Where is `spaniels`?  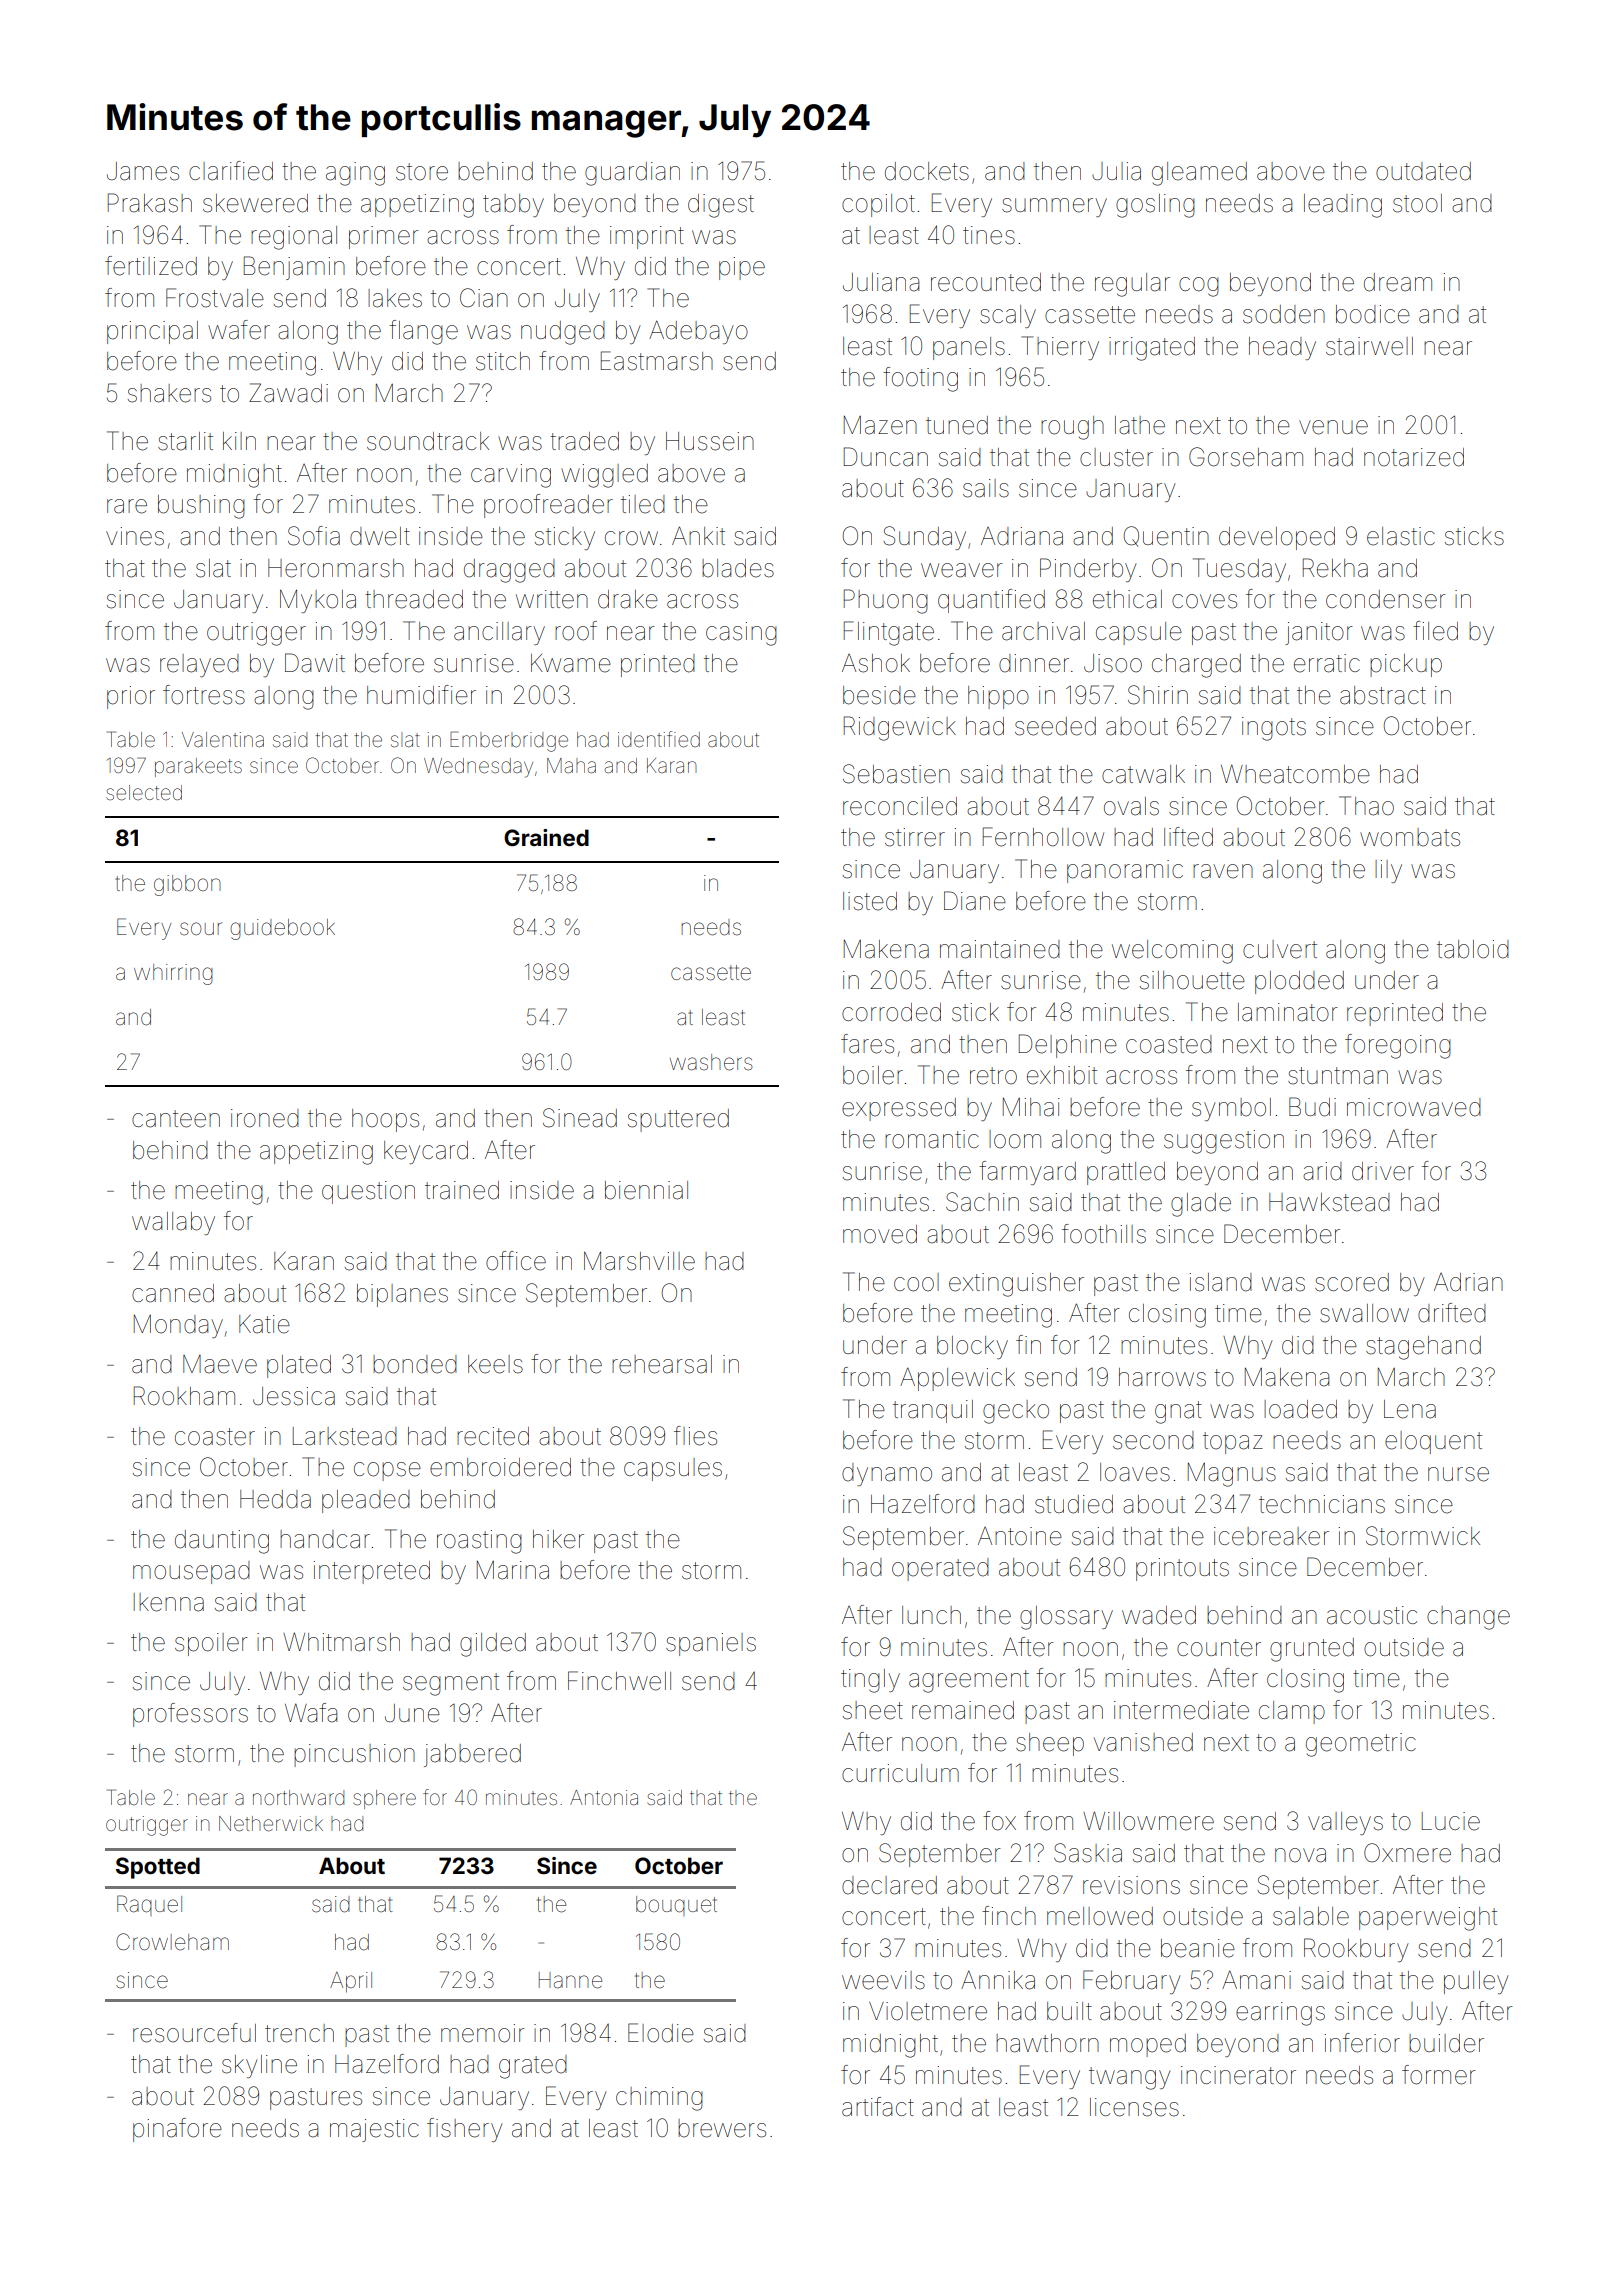
spaniels is located at coordinates (711, 1644).
